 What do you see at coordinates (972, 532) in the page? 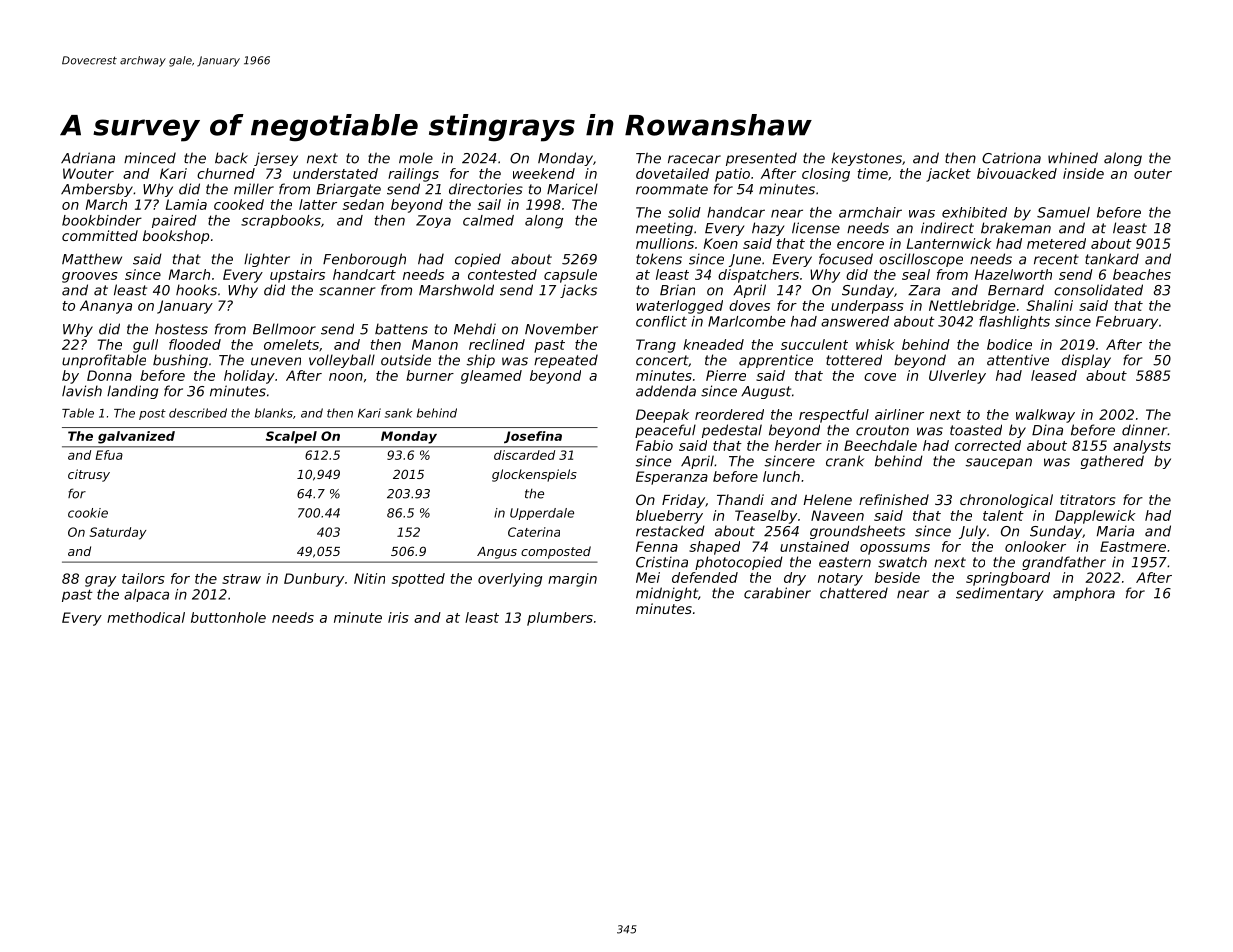
I see `July` at bounding box center [972, 532].
